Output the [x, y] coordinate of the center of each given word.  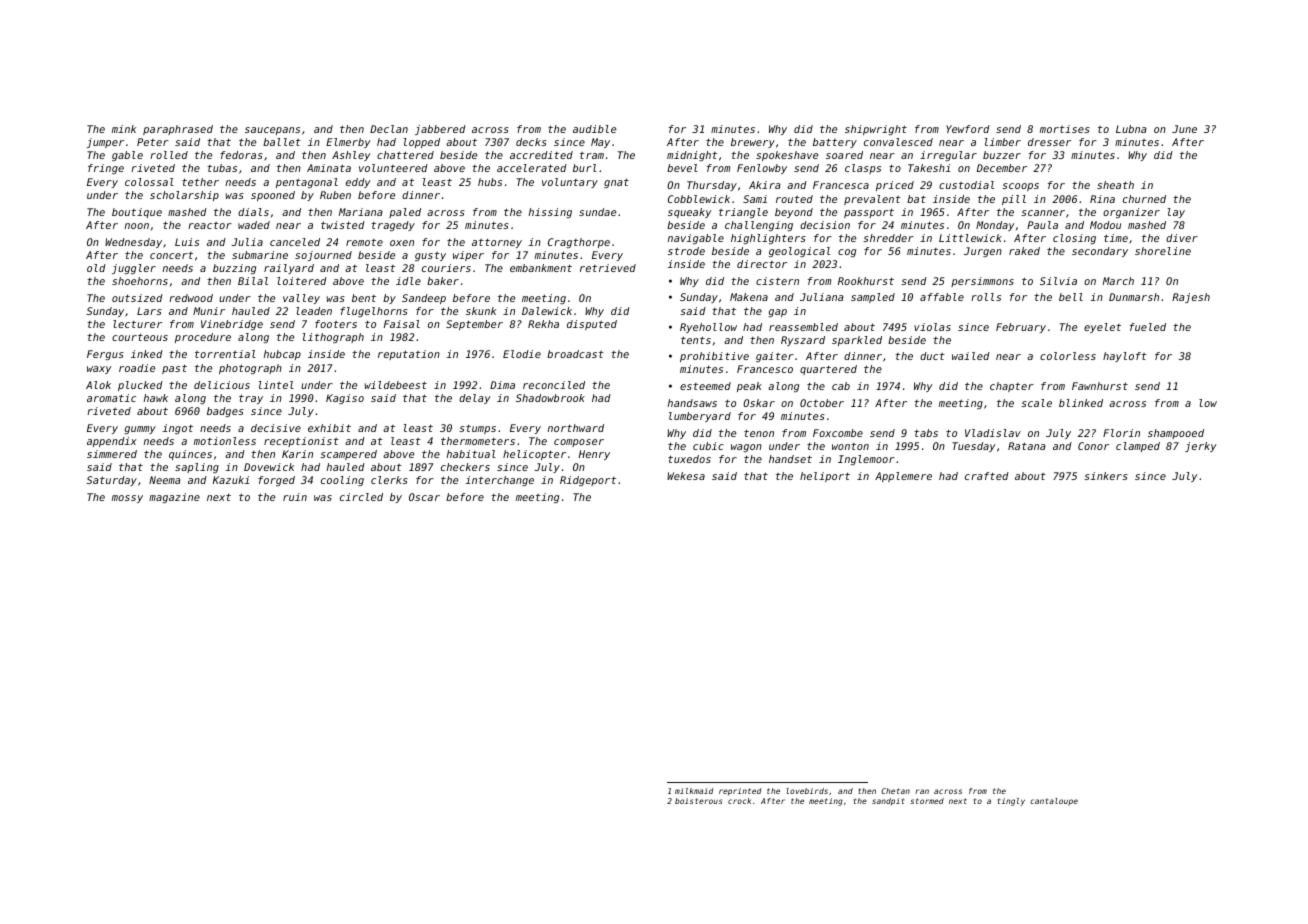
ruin [295, 497]
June [1184, 129]
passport [869, 213]
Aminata [329, 168]
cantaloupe [1054, 802]
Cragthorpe [579, 243]
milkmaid [694, 791]
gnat [616, 183]
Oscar [424, 497]
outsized [137, 298]
